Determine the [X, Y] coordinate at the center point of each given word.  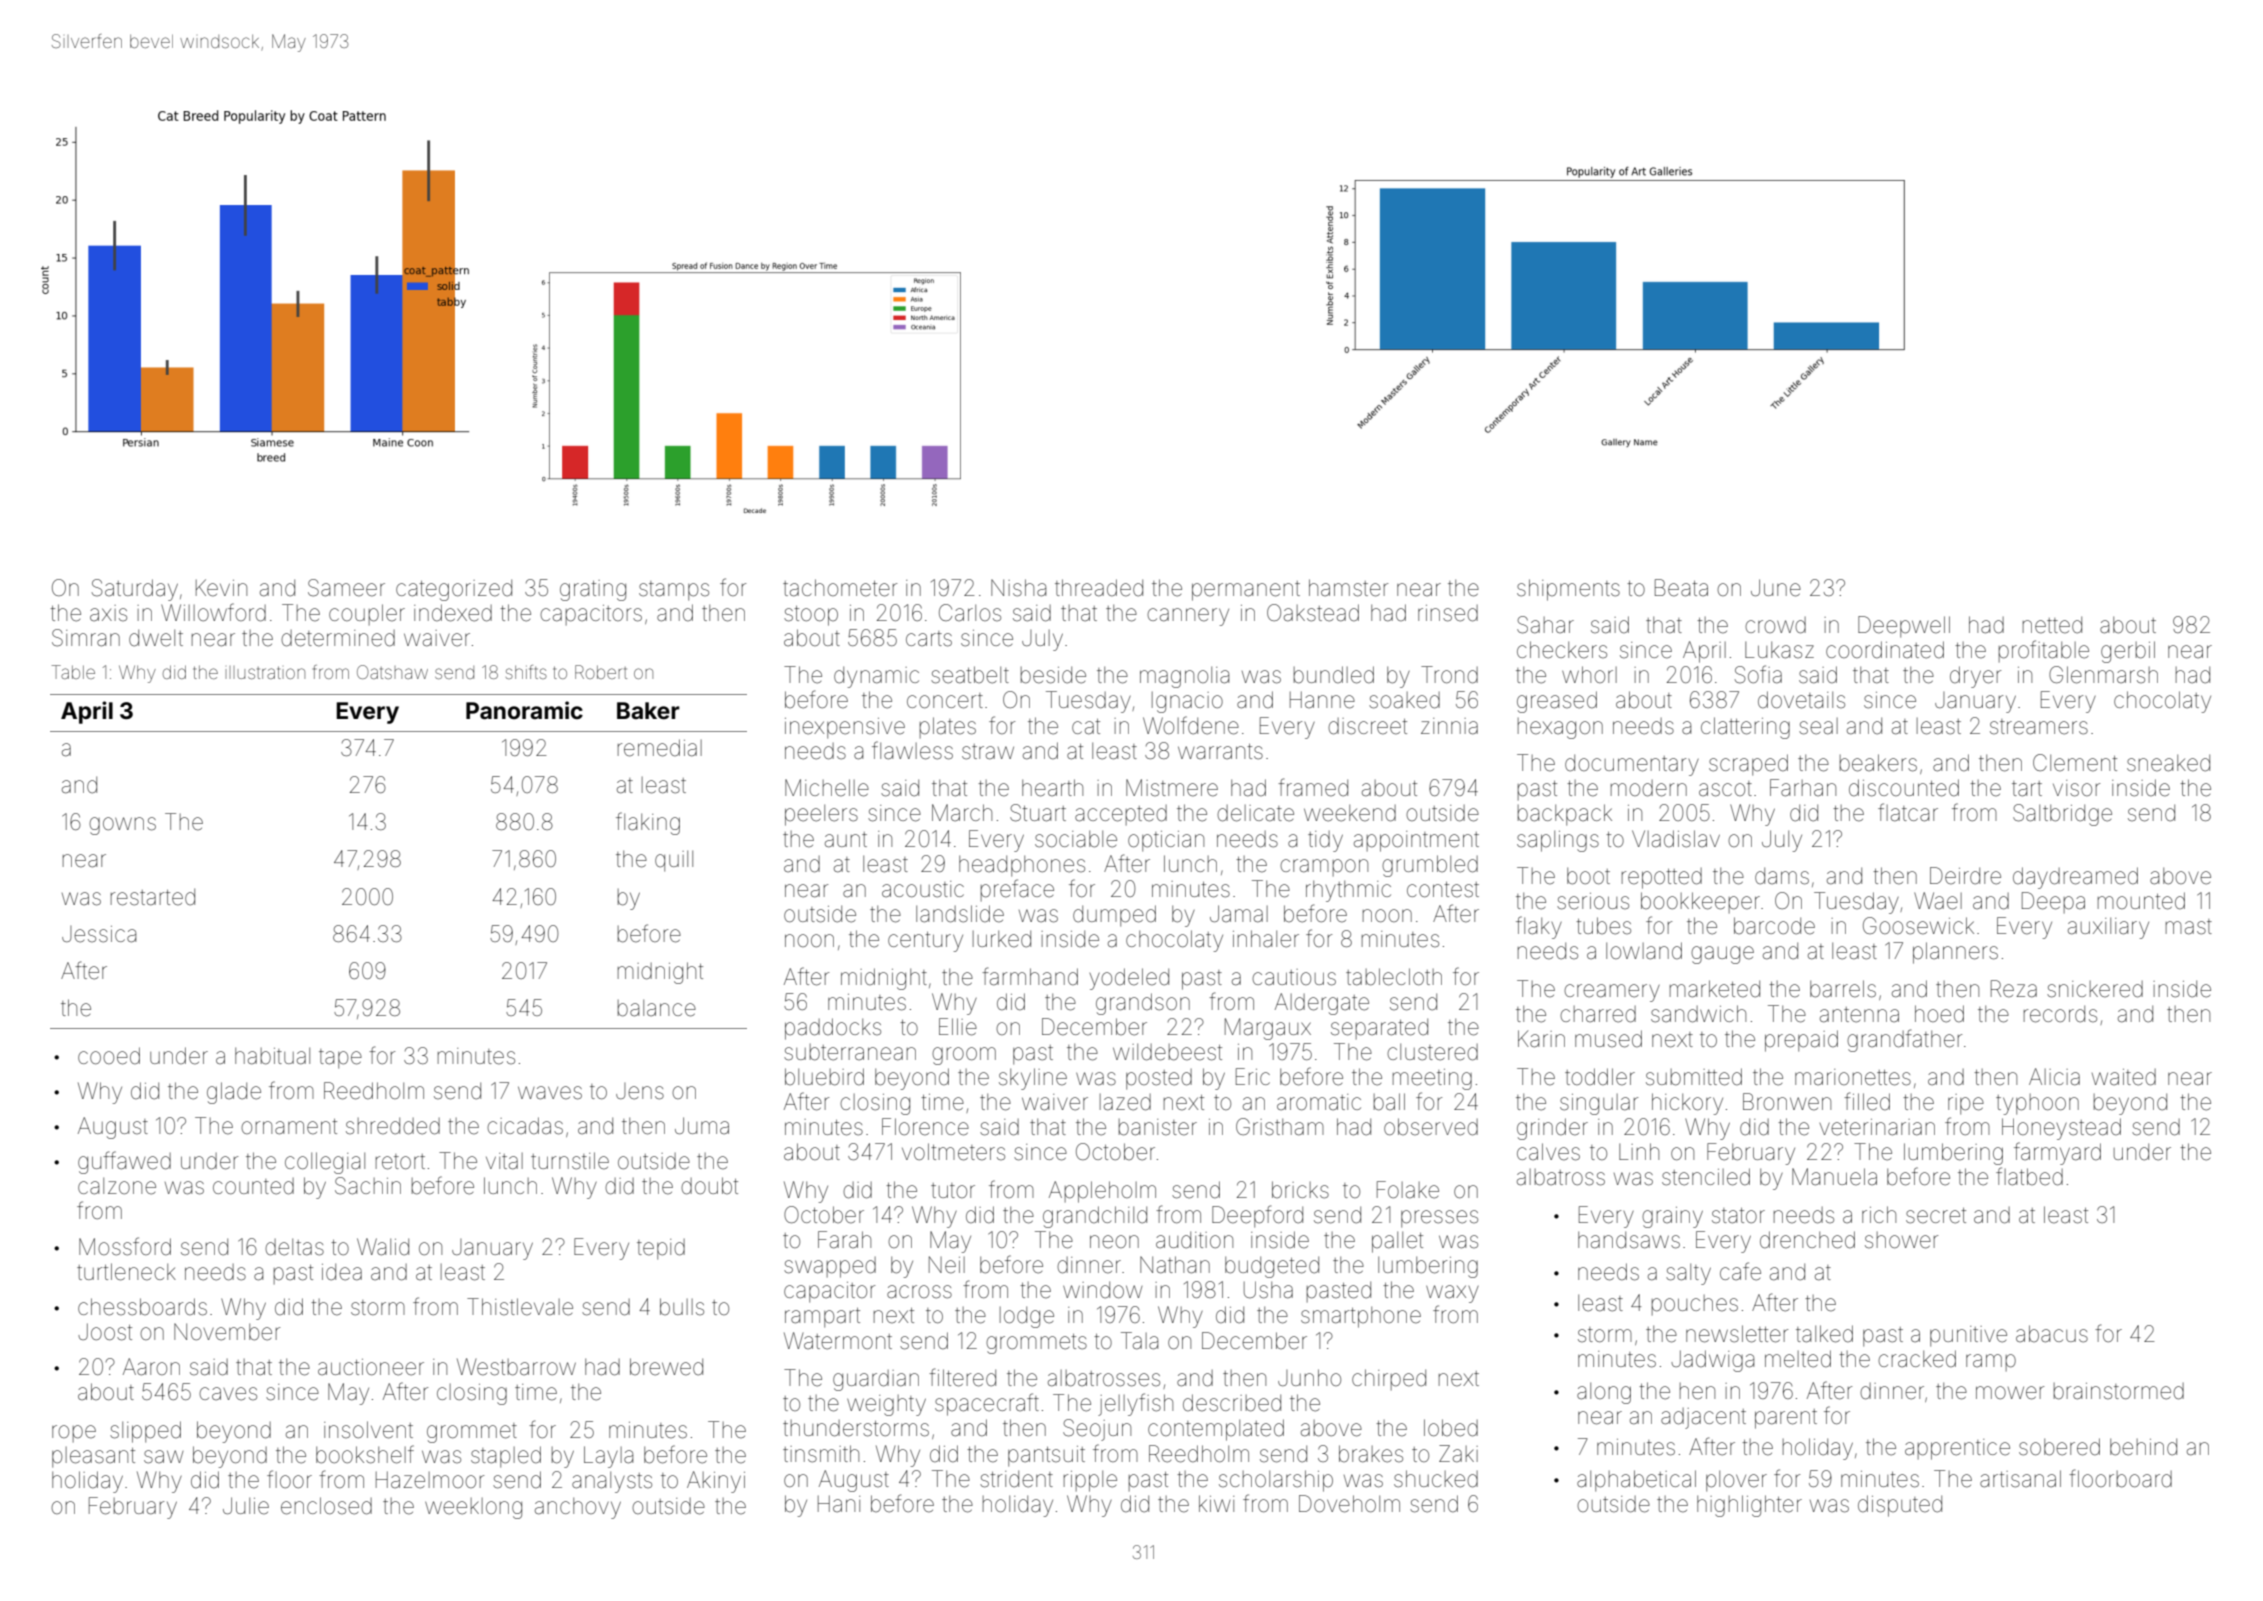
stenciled [1706, 1177]
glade [234, 1093]
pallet [1397, 1242]
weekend [1350, 813]
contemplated [1216, 1430]
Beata [1681, 588]
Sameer [346, 588]
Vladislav [1676, 839]
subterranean [850, 1052]
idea [342, 1272]
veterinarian [1877, 1127]
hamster [1349, 588]
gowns [122, 826]
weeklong [473, 1508]
